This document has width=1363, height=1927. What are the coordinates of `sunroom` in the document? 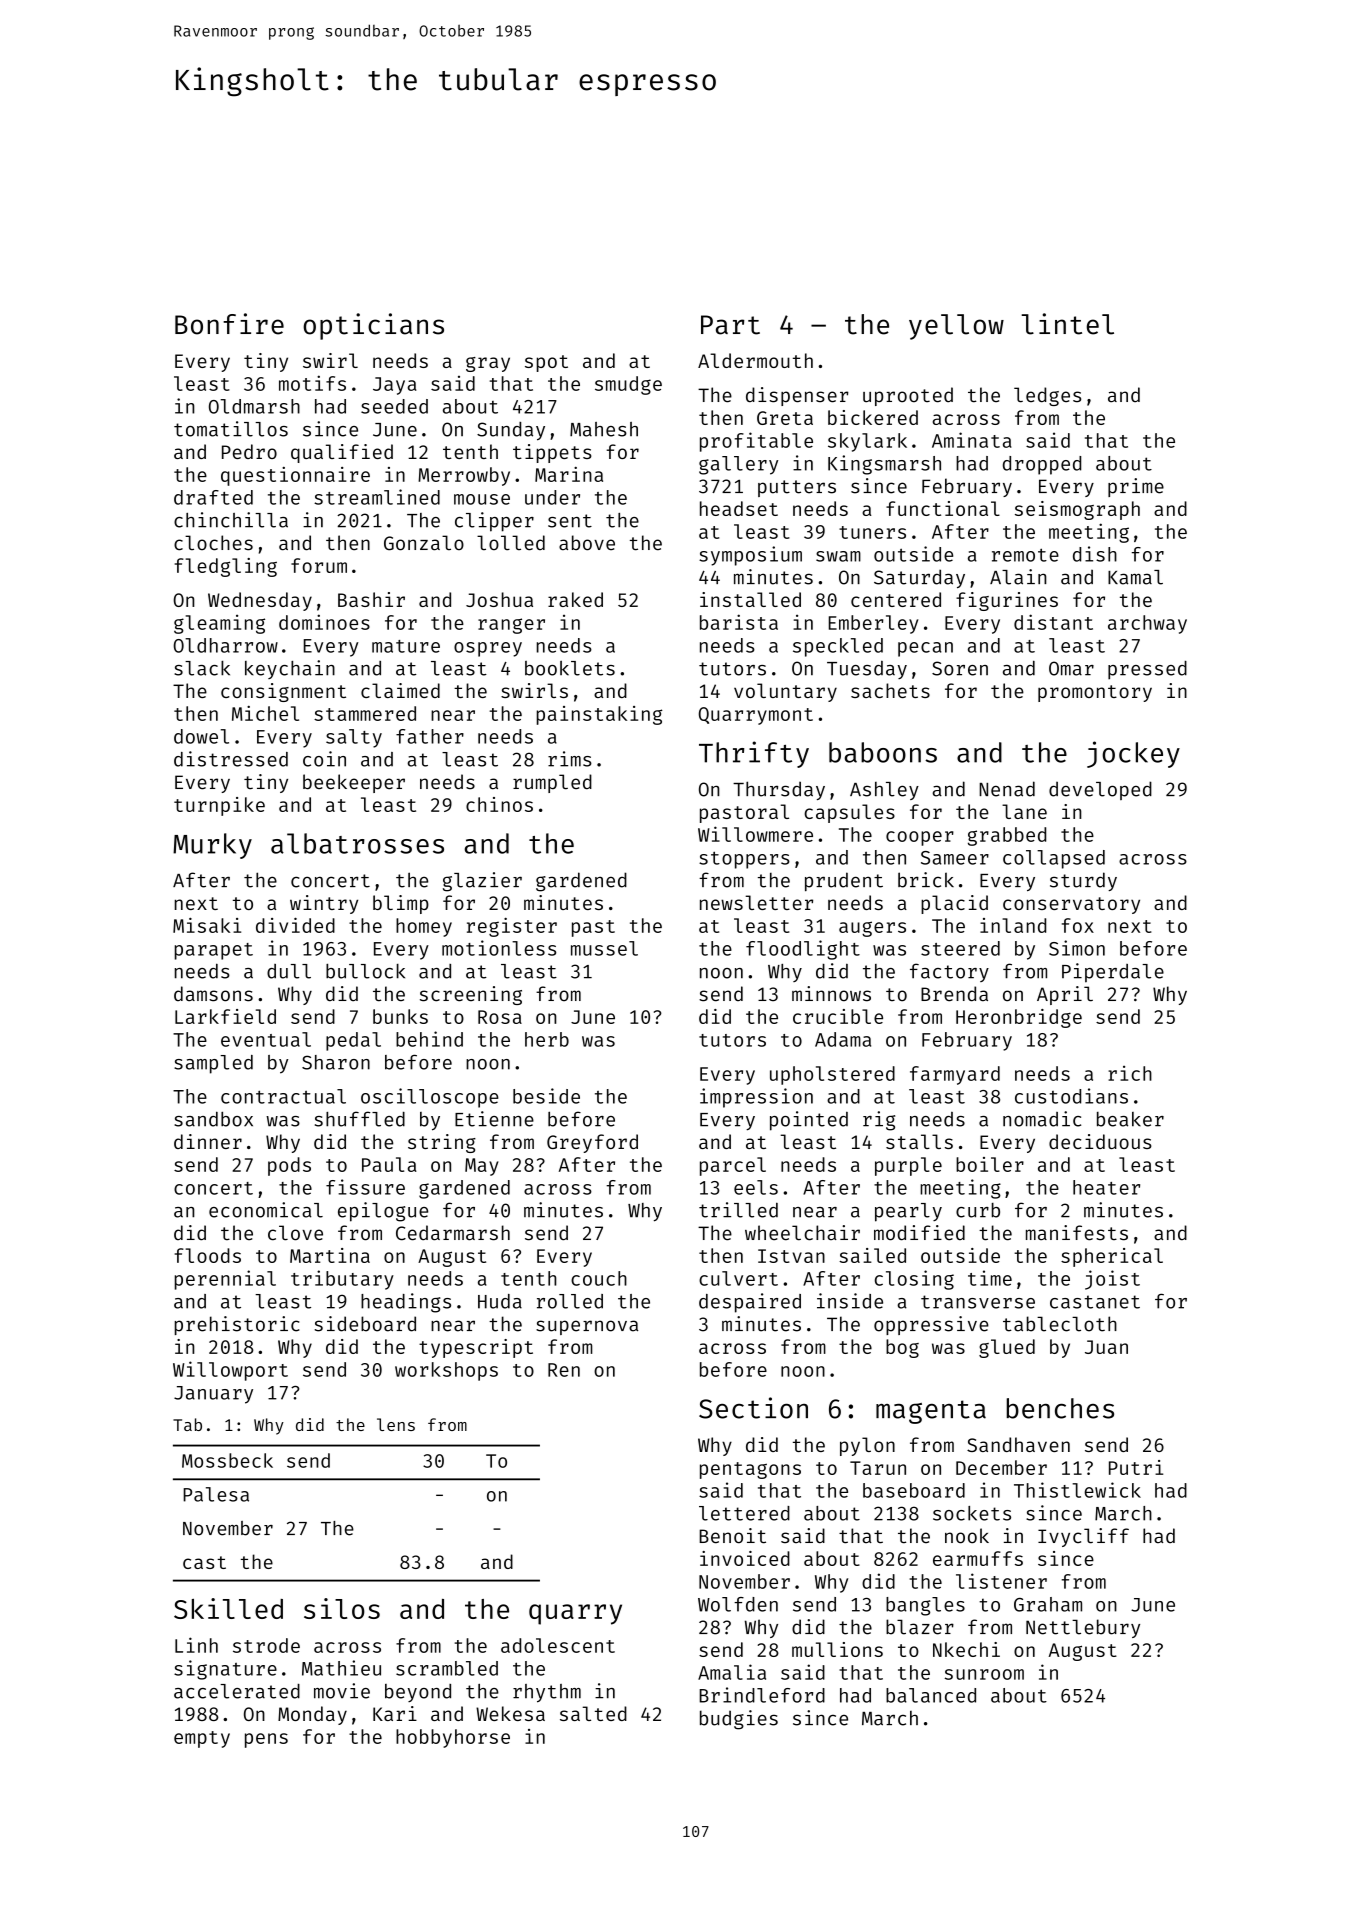 It's located at (984, 1674).
